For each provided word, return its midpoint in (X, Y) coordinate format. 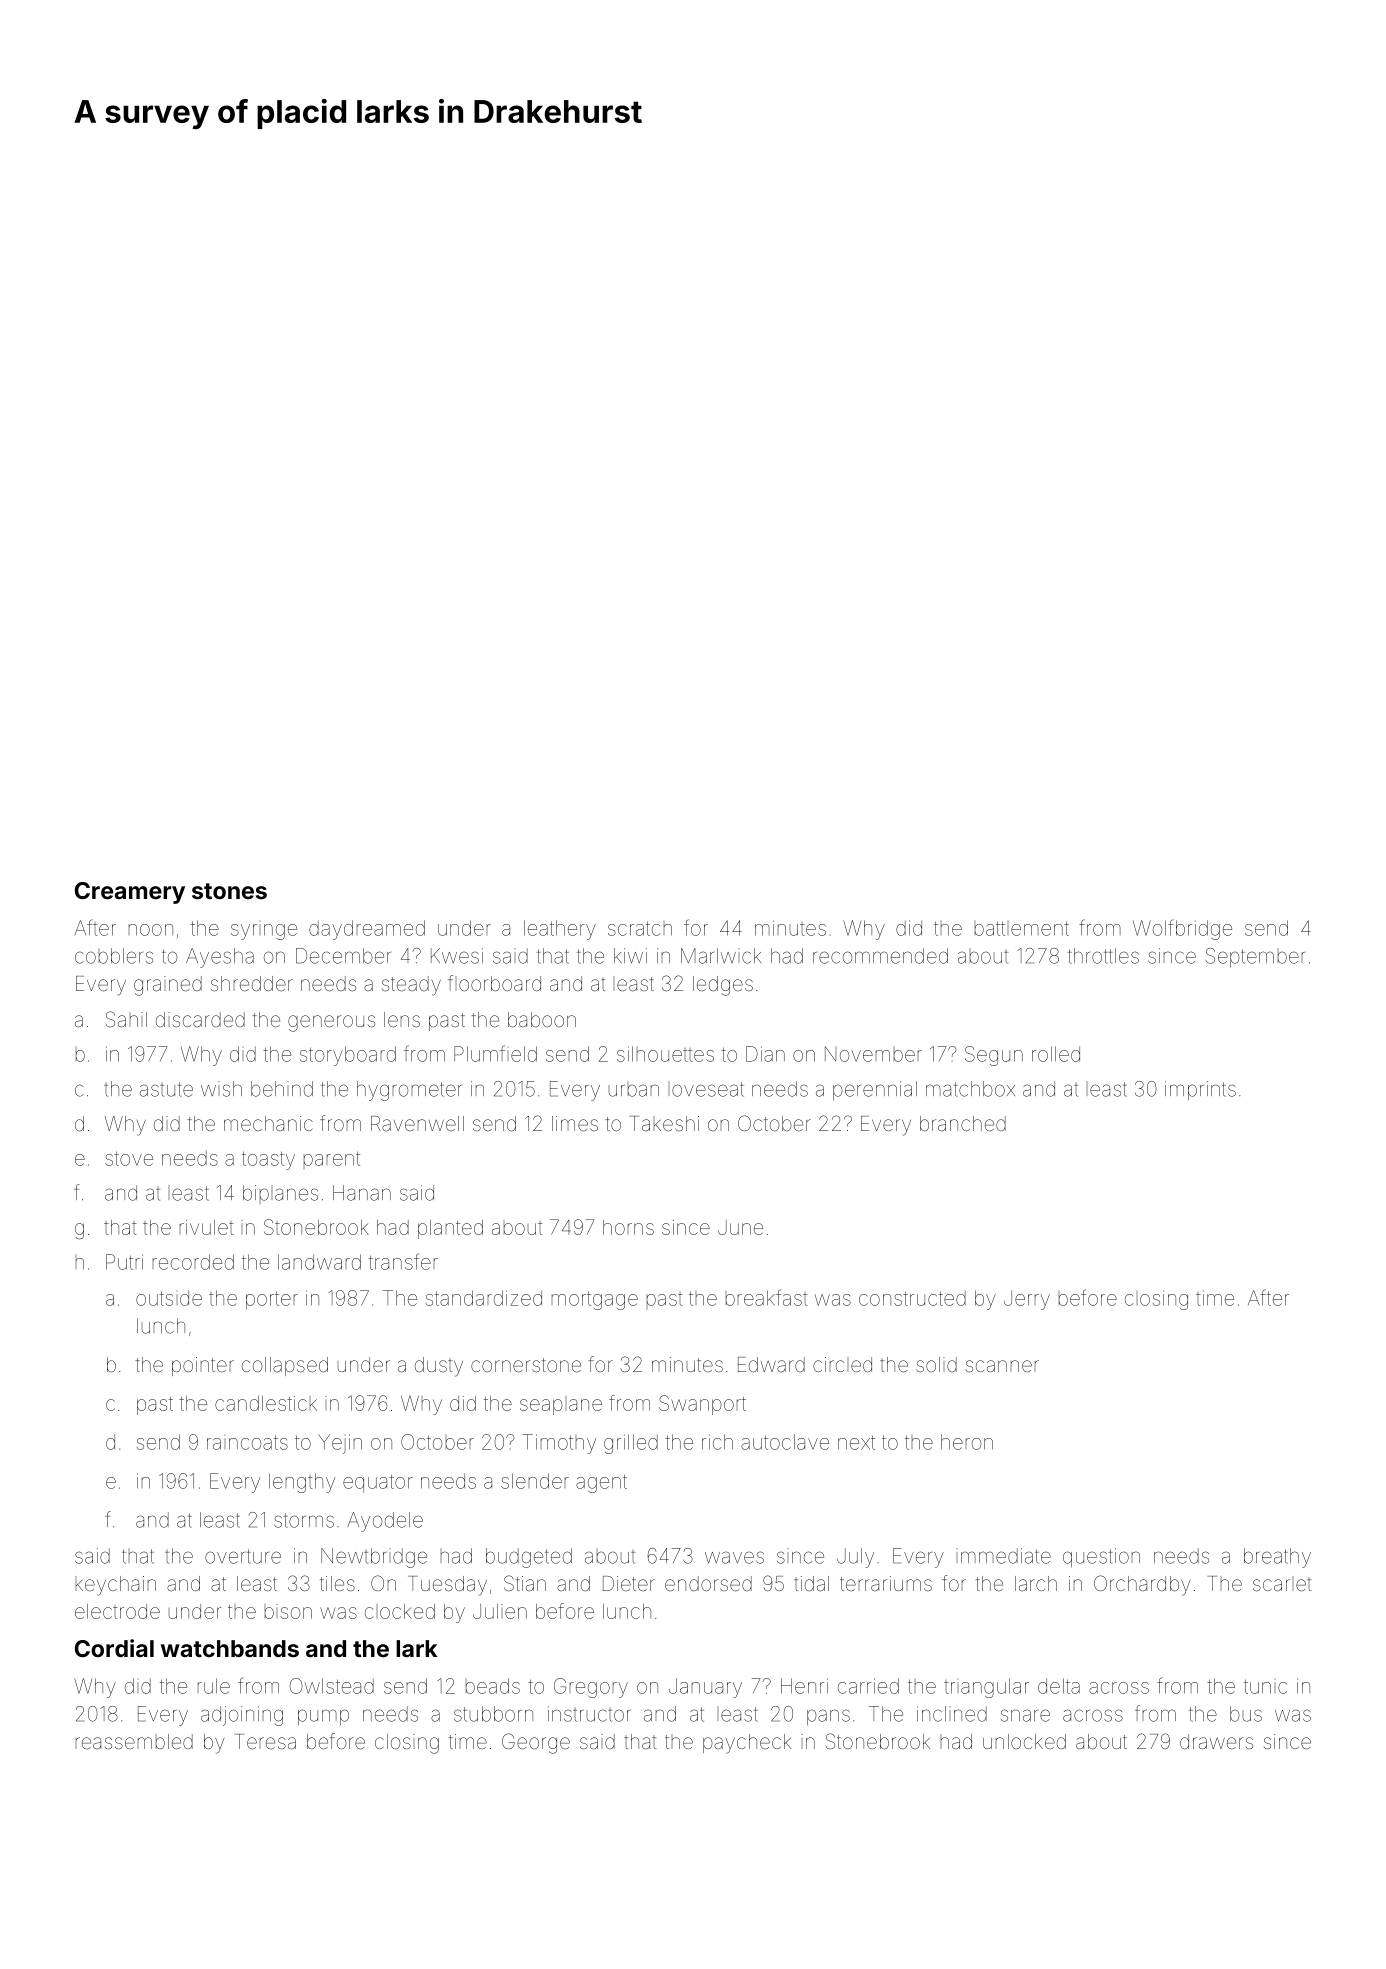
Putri (124, 1262)
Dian (765, 1054)
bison (288, 1611)
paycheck (747, 1744)
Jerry (1027, 1300)
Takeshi (664, 1123)
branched (963, 1123)
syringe (264, 932)
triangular (986, 1688)
